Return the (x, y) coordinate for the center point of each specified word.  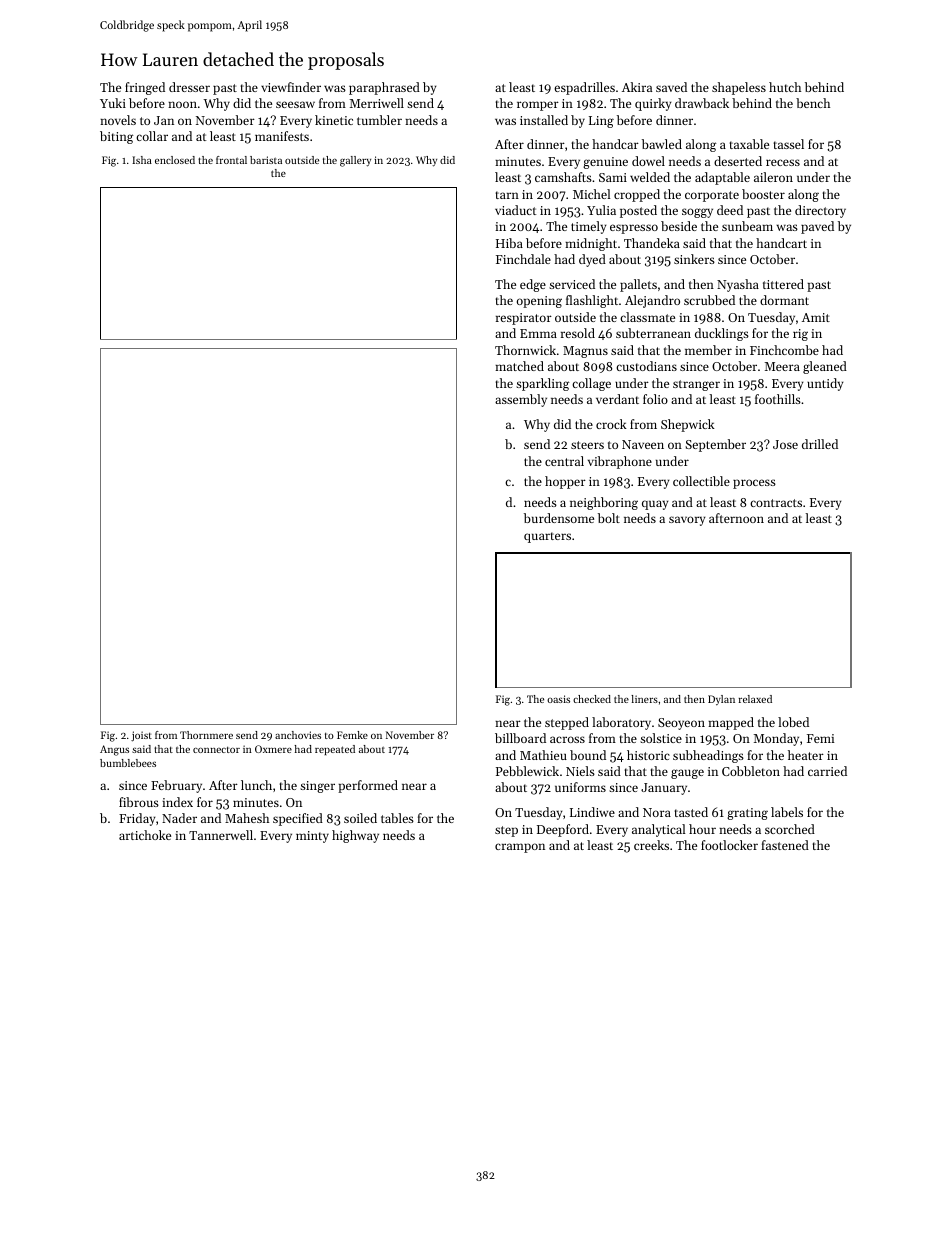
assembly (521, 400)
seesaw (295, 104)
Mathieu (543, 755)
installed (544, 120)
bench (813, 103)
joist (141, 736)
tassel (789, 144)
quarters (547, 537)
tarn (507, 195)
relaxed (755, 699)
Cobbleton (751, 771)
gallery (355, 161)
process (754, 484)
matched (519, 366)
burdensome (559, 518)
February (176, 786)
